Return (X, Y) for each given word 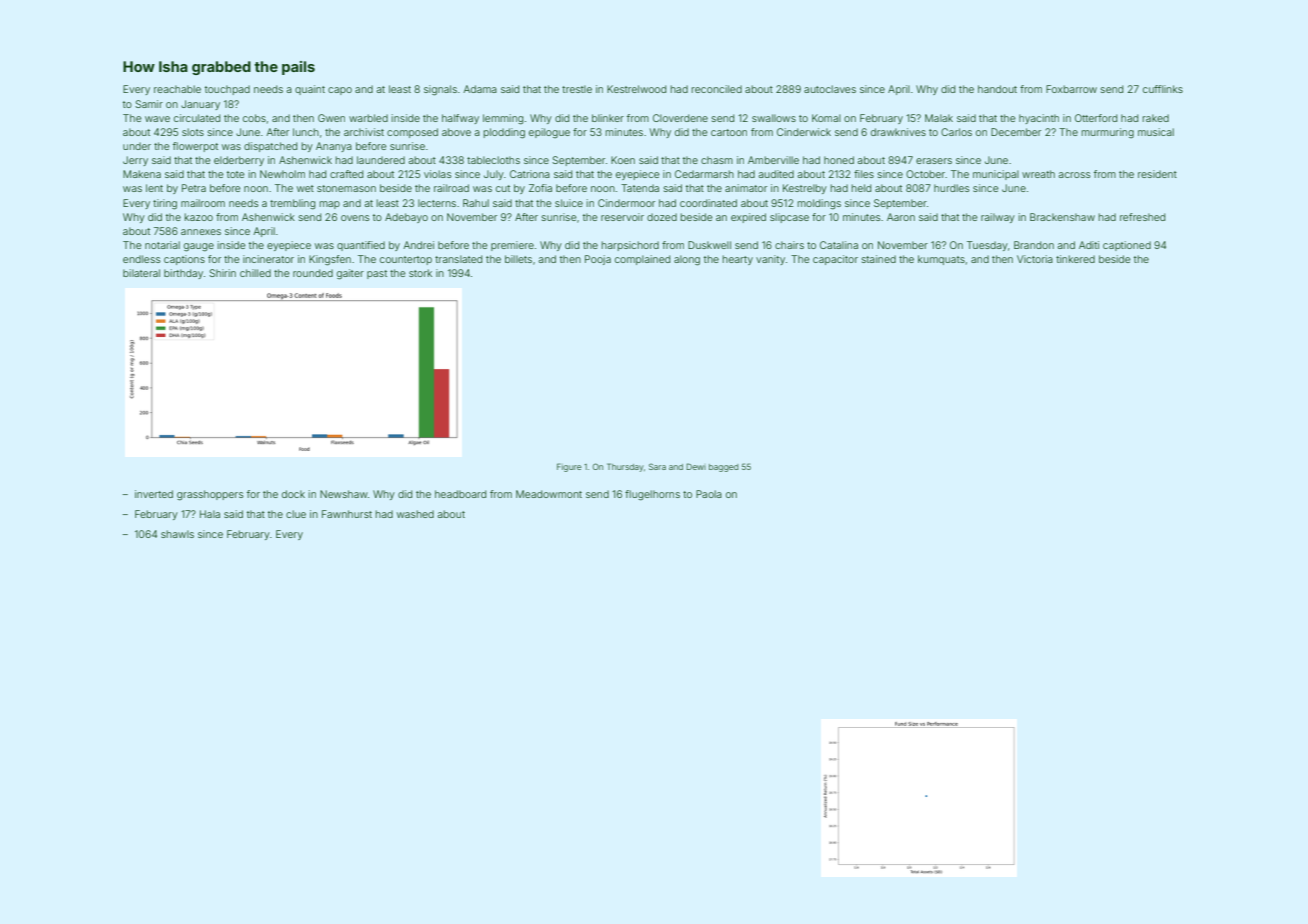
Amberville (773, 160)
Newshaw (344, 494)
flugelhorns (652, 495)
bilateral (141, 273)
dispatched (270, 147)
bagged (723, 468)
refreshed (1142, 217)
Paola (709, 494)
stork (420, 273)
